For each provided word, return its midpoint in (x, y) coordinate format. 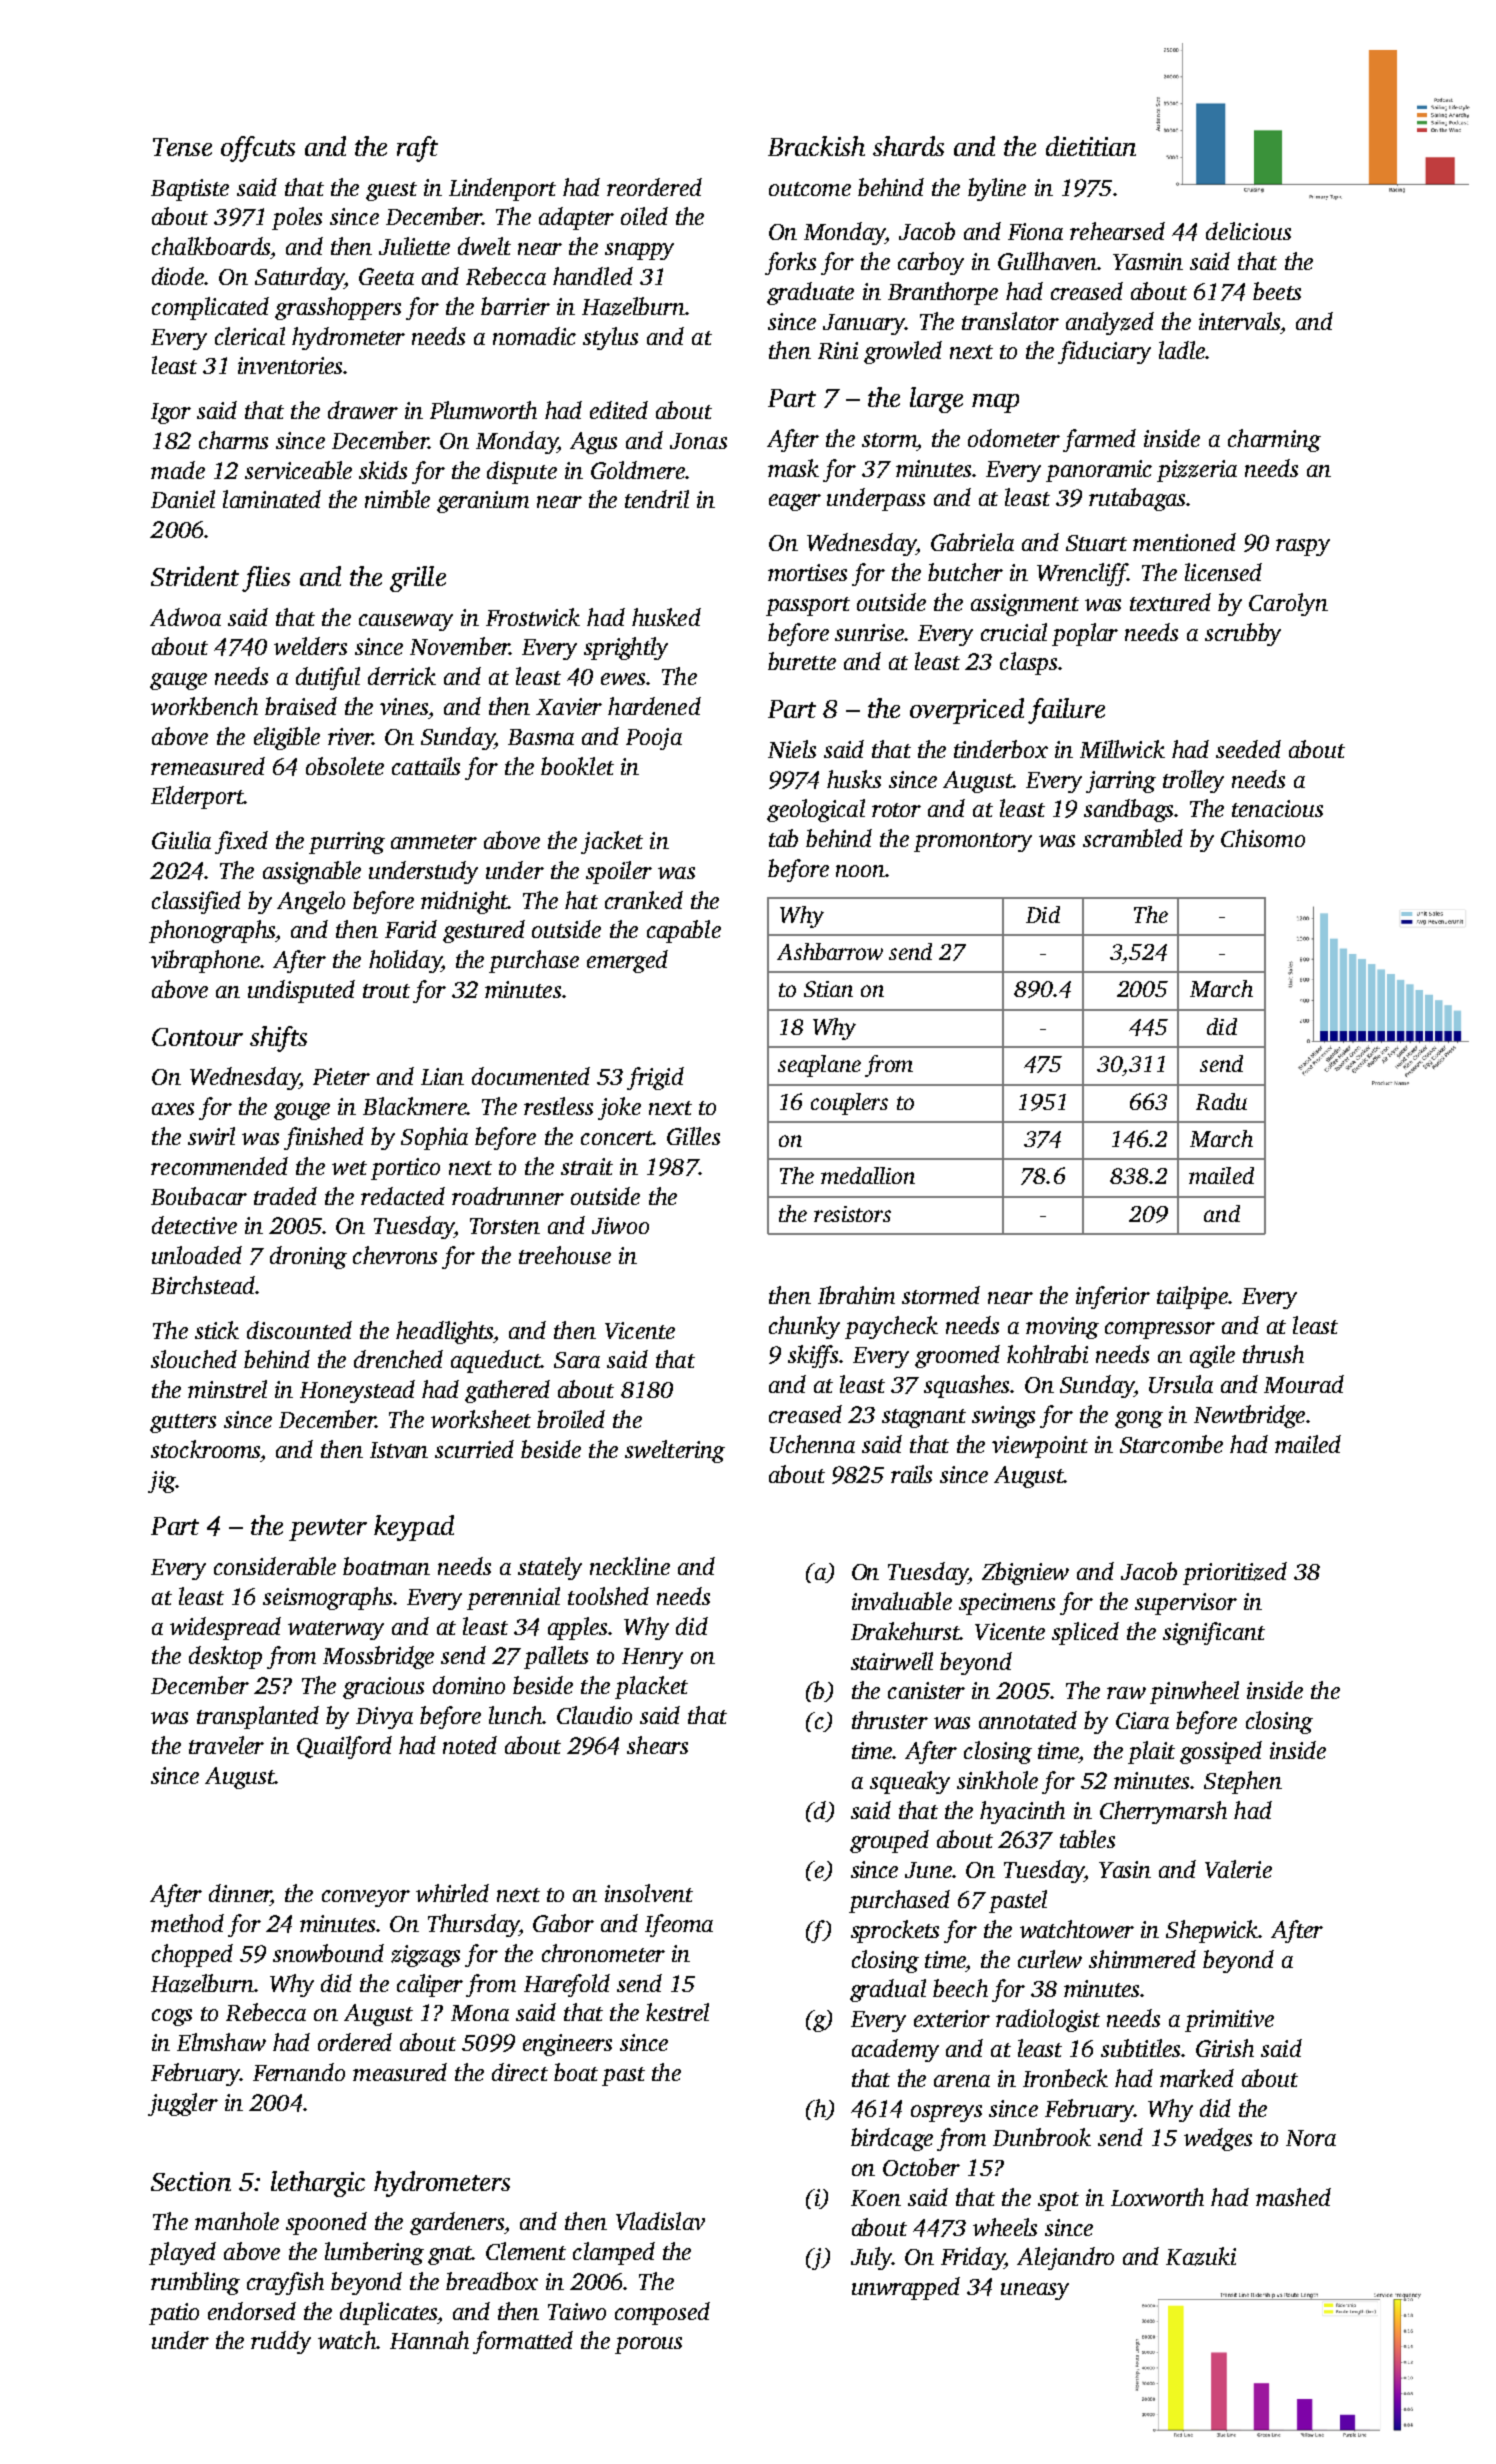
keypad (414, 1528)
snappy (639, 251)
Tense (182, 147)
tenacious (1277, 808)
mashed (1293, 2197)
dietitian (1091, 146)
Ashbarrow (830, 951)
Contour (197, 1037)
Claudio (594, 1715)
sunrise (869, 632)
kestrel (677, 2012)
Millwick (1122, 749)
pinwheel (1194, 1692)
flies (266, 579)
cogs (172, 2017)
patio (174, 2314)
